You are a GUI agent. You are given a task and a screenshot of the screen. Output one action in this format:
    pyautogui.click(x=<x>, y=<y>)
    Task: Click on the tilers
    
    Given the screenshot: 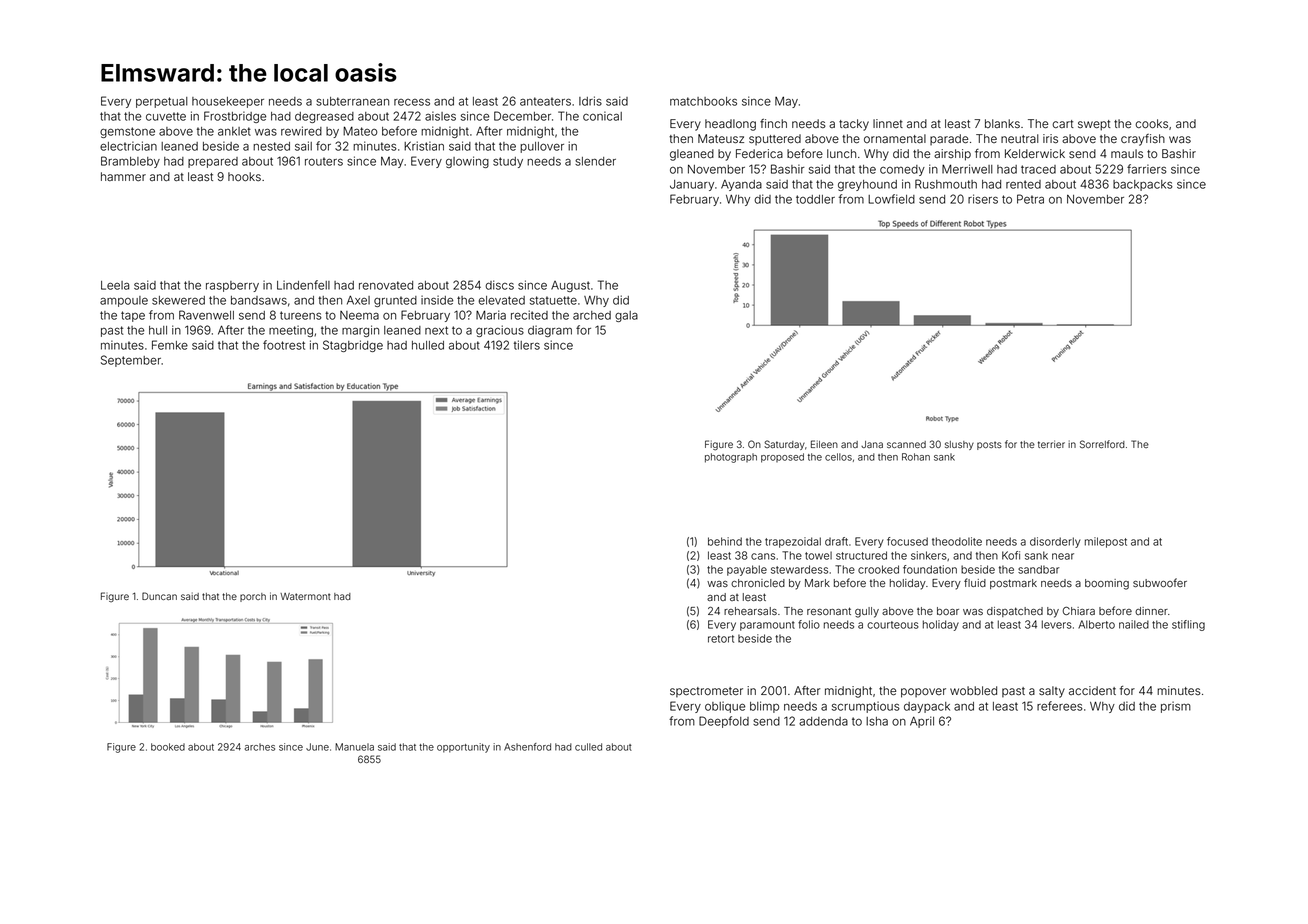 What is the action you would take?
    pyautogui.click(x=527, y=345)
